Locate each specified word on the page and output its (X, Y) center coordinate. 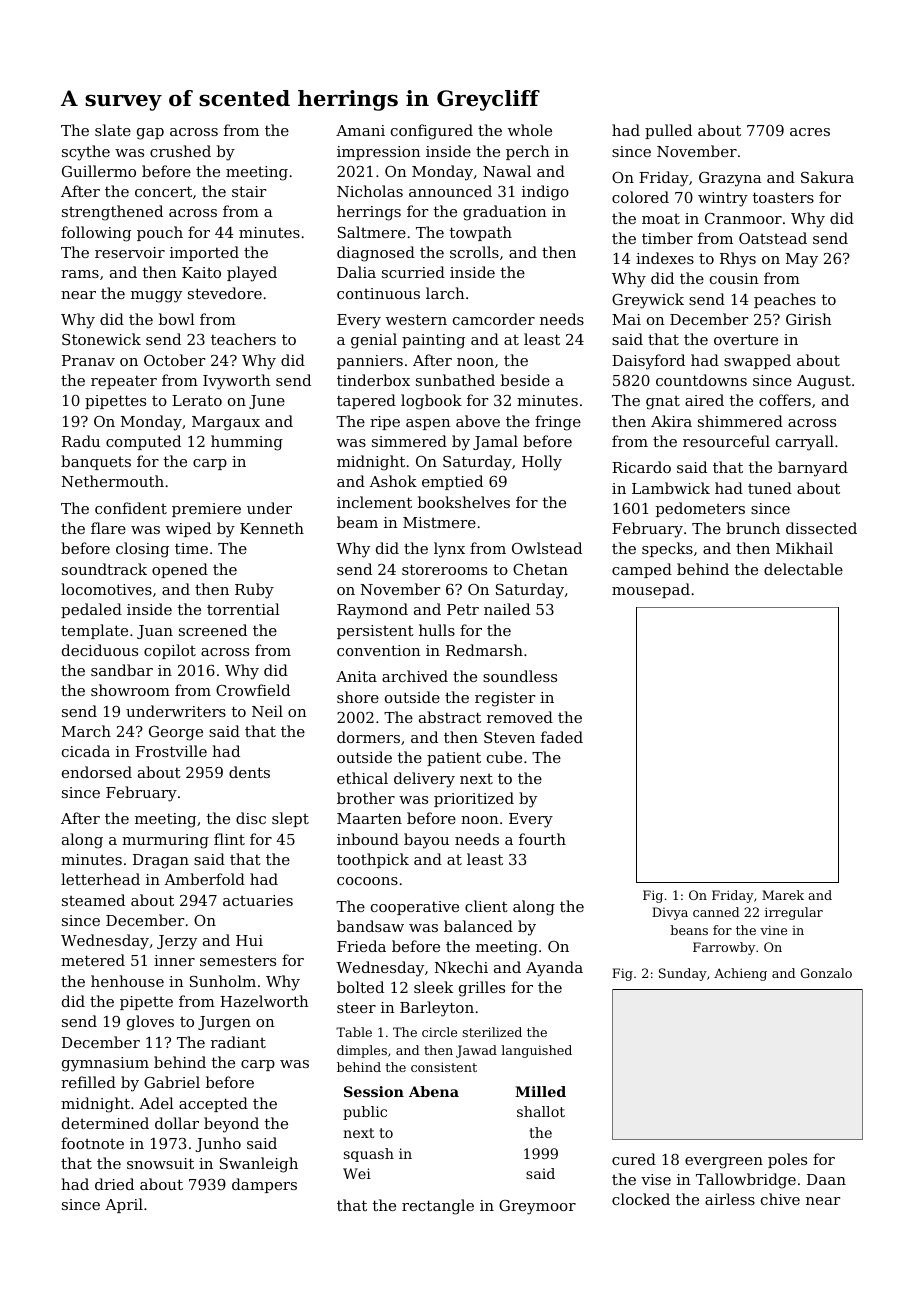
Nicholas (370, 191)
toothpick (373, 860)
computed (143, 442)
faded (562, 737)
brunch (753, 528)
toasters (783, 197)
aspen (428, 424)
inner (174, 960)
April (124, 1205)
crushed (180, 151)
